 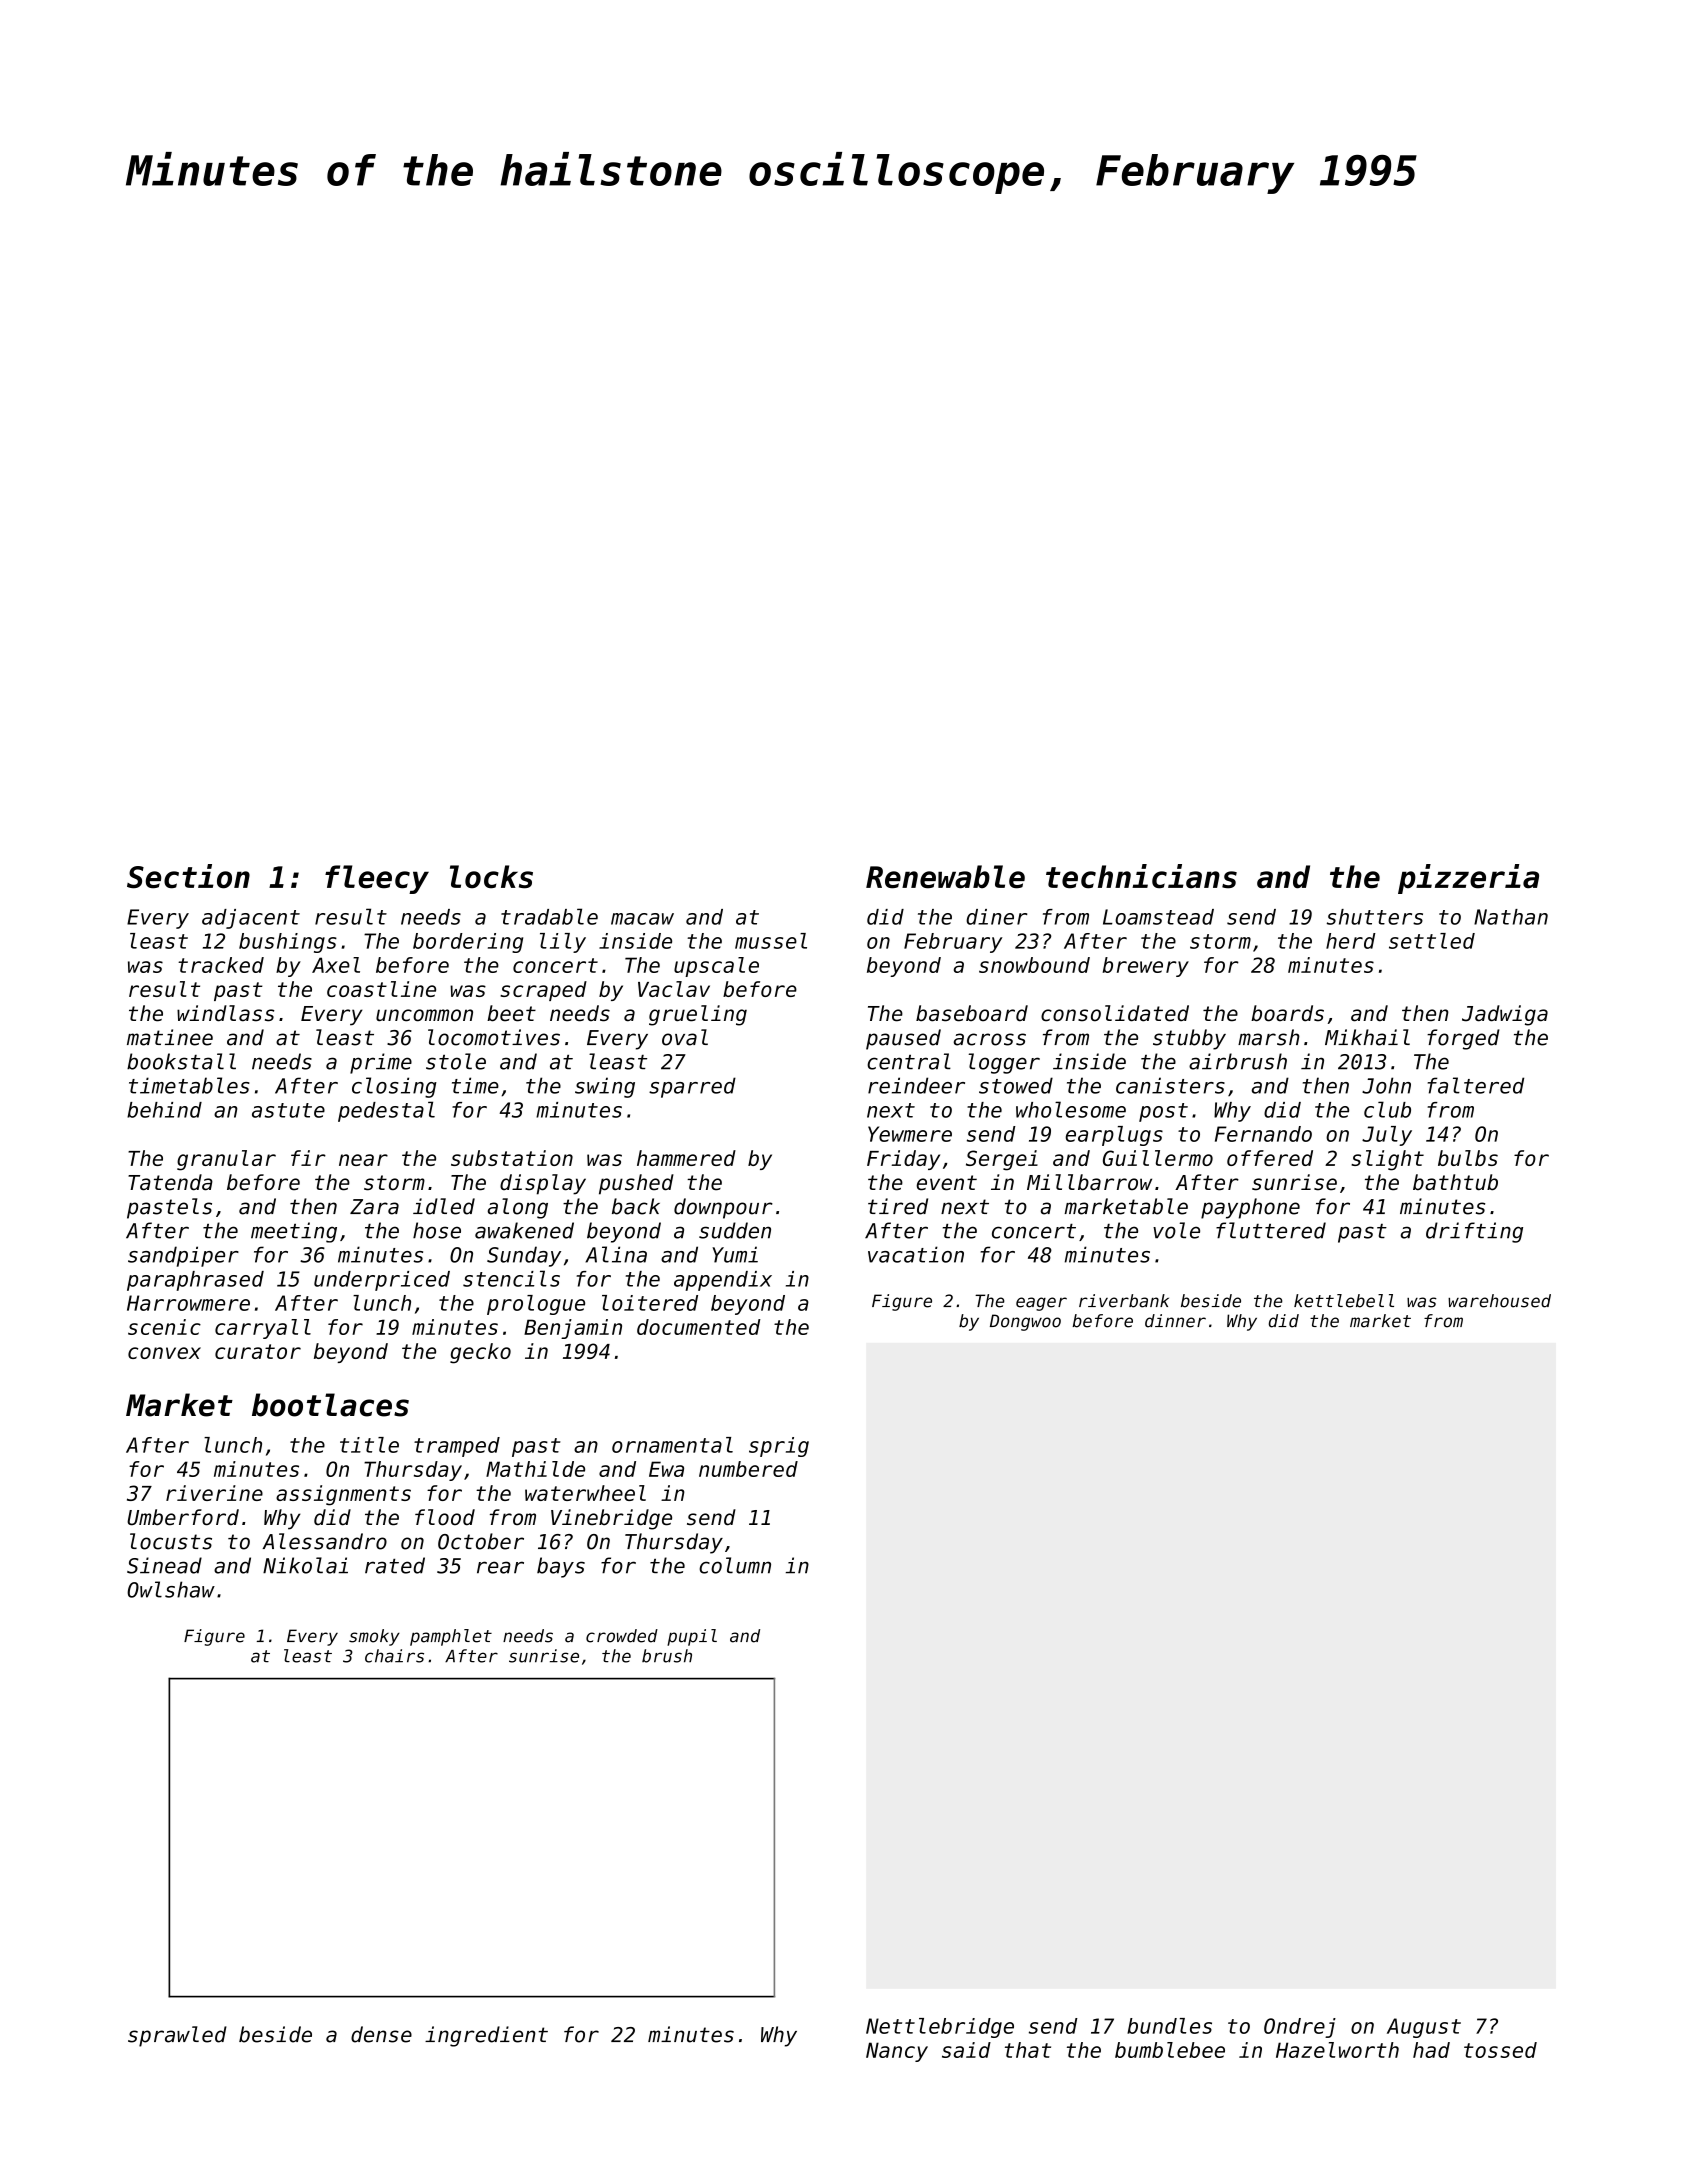 What do you see at coordinates (171, 1589) in the image?
I see `Owlshaw` at bounding box center [171, 1589].
